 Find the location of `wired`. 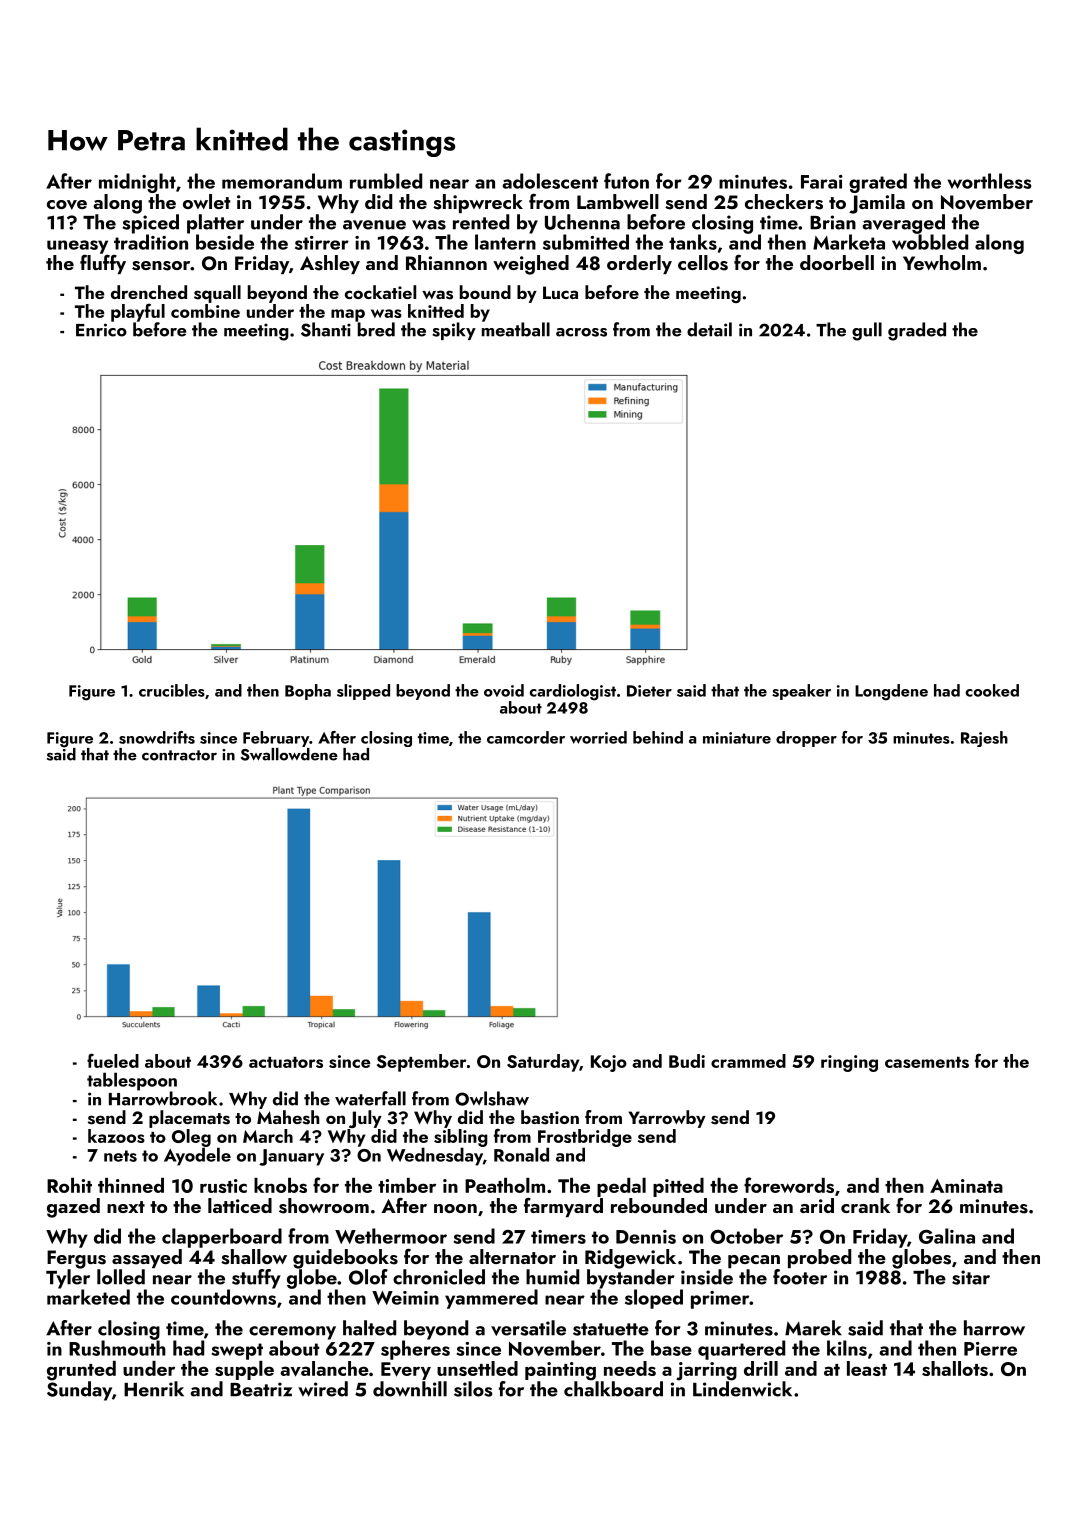

wired is located at coordinates (323, 1389).
